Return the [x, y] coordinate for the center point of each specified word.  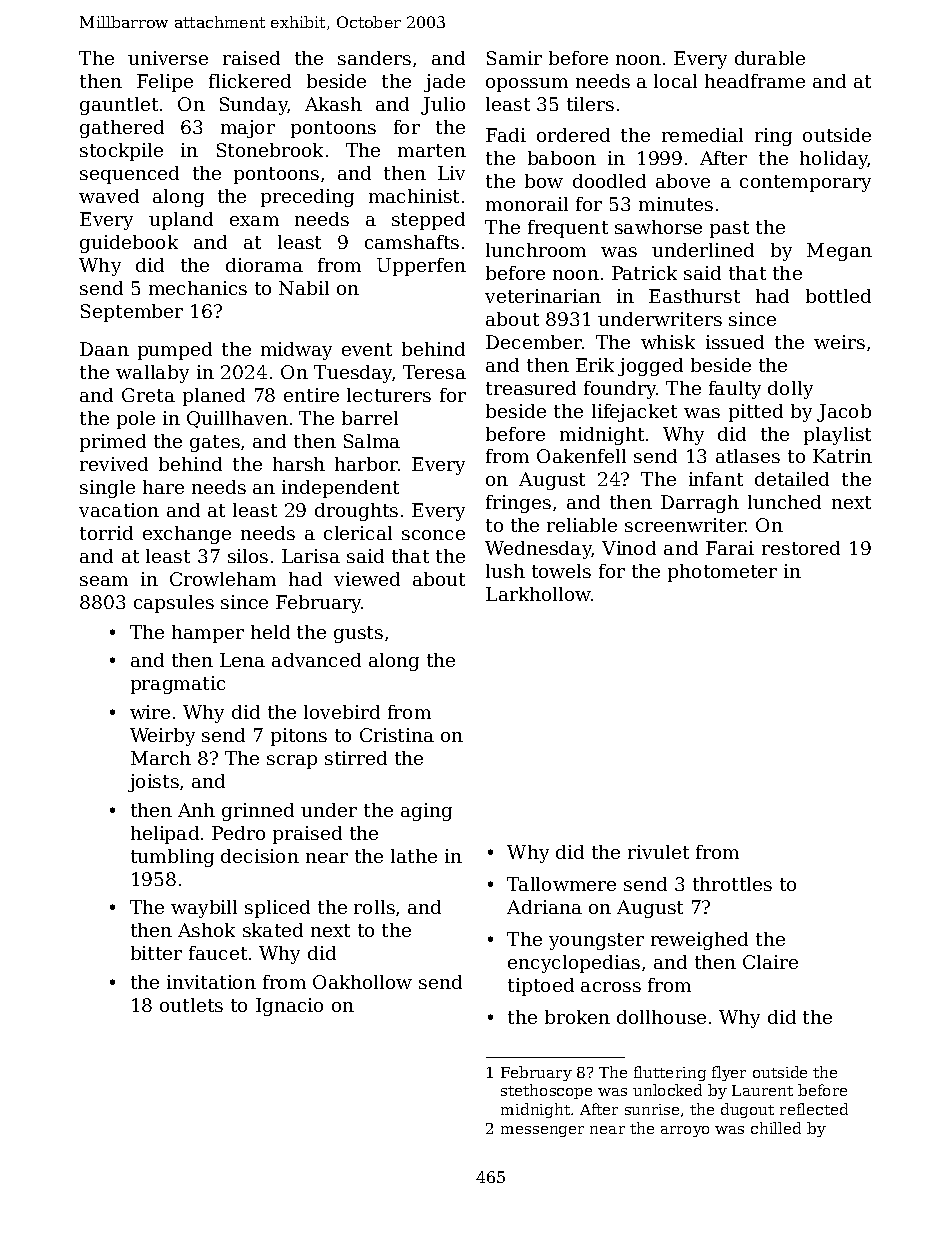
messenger [542, 1131]
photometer [722, 573]
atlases [748, 456]
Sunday [254, 106]
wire [150, 712]
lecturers [389, 395]
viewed [367, 579]
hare [163, 487]
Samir [514, 58]
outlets [191, 1005]
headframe [755, 81]
